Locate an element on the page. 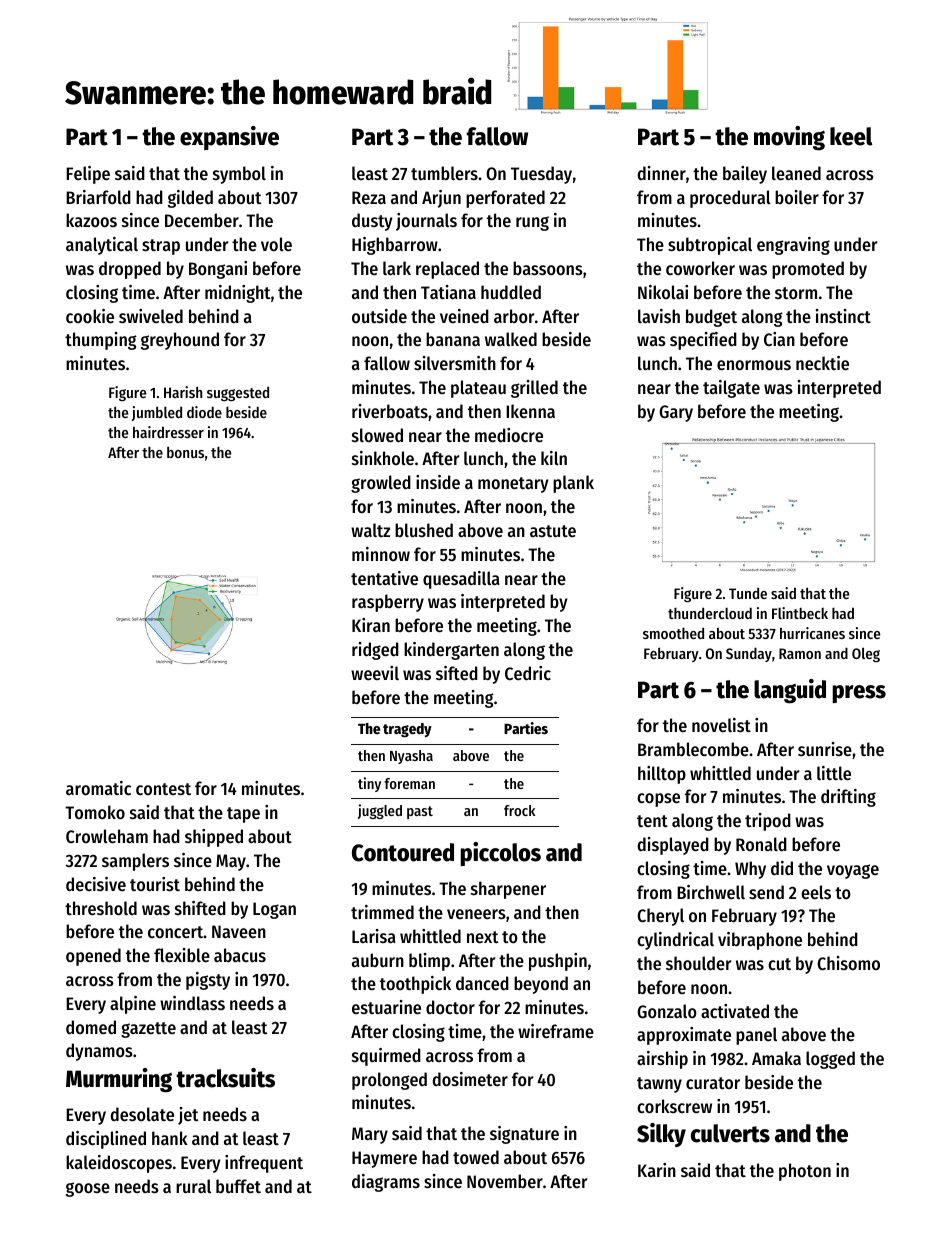 The width and height of the page is (952, 1233). rural is located at coordinates (193, 1186).
